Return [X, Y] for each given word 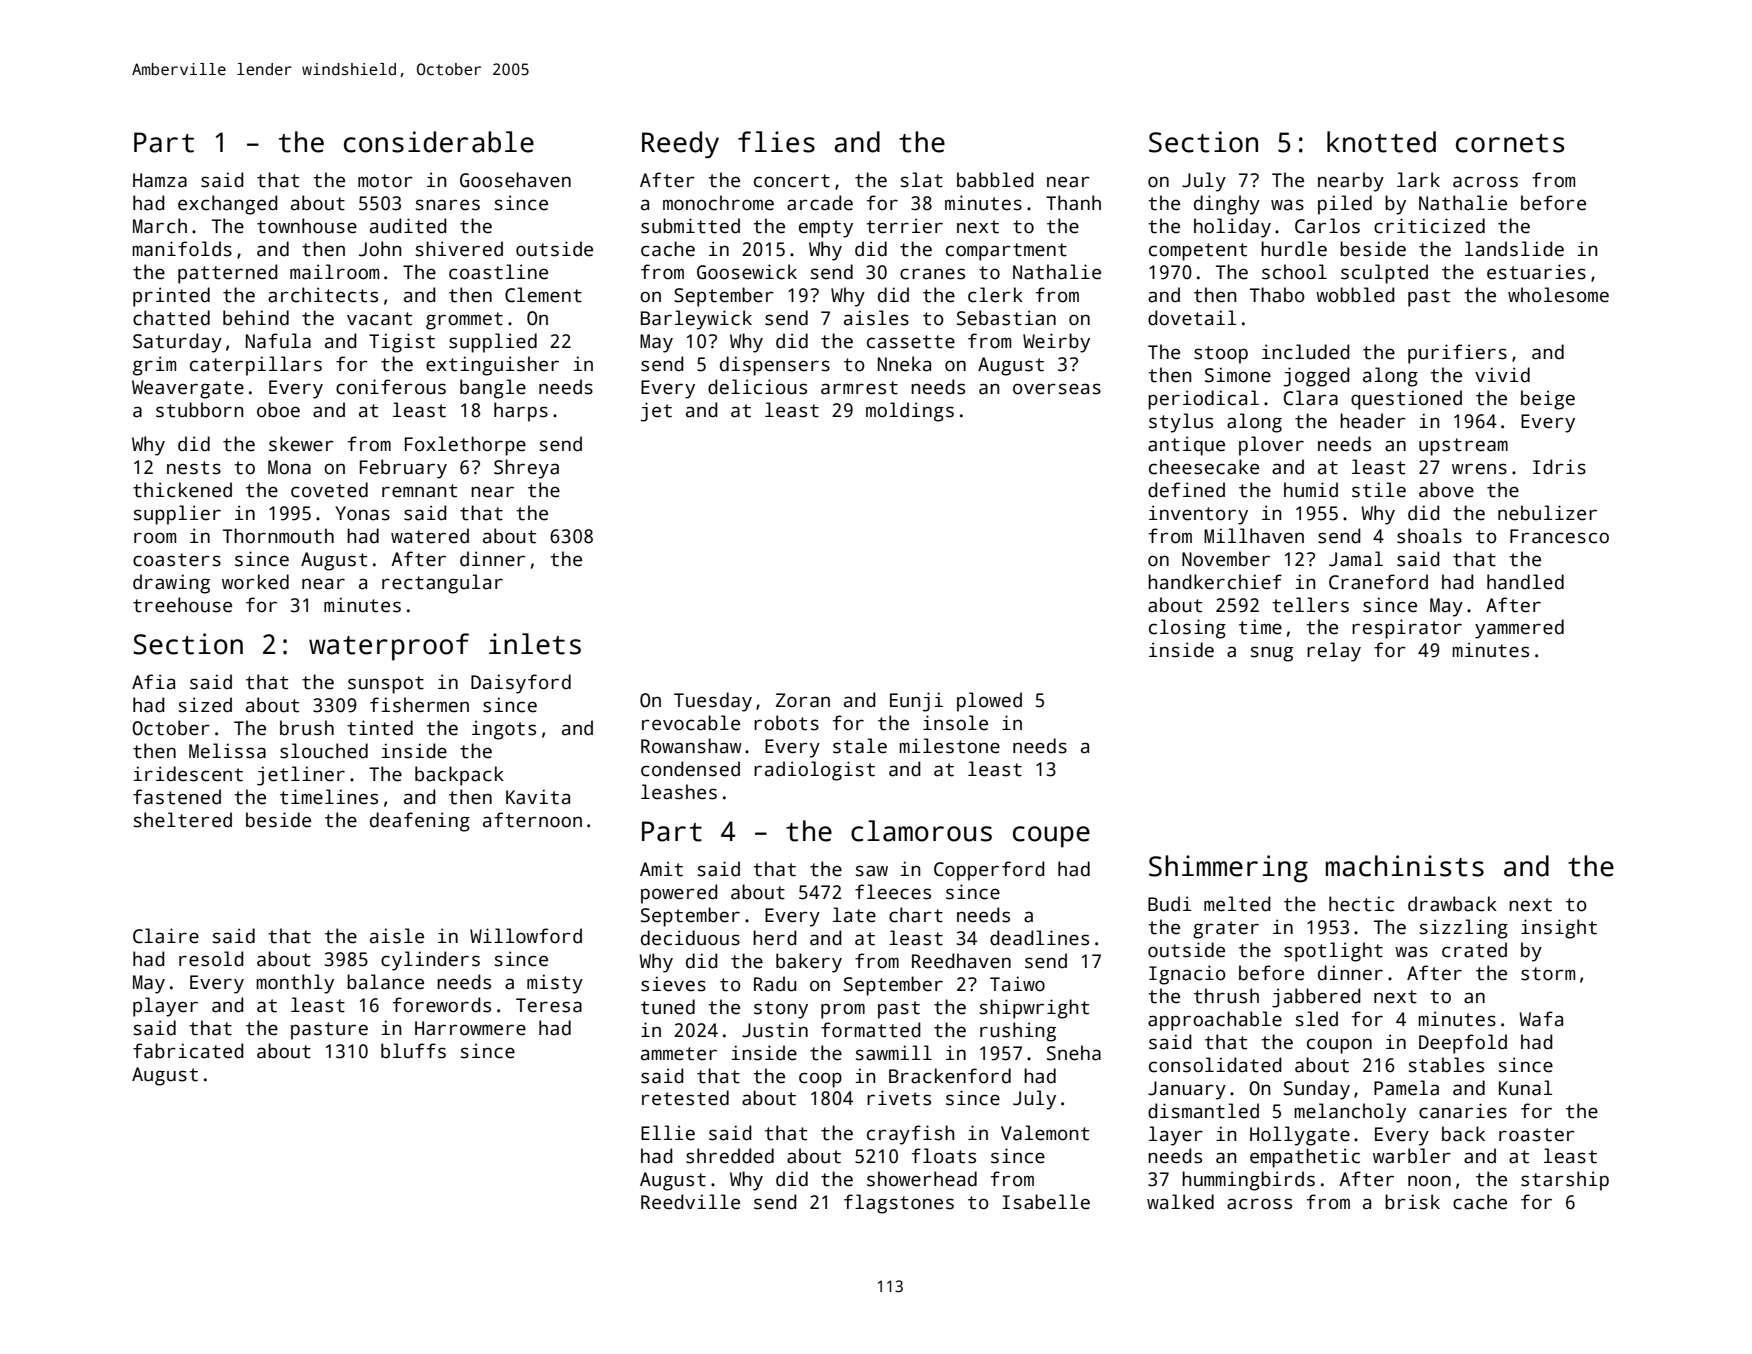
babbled [995, 180]
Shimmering [1228, 869]
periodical [1203, 400]
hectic [1361, 904]
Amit [661, 869]
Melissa [227, 751]
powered [679, 894]
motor [385, 181]
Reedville [690, 1202]
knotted [1381, 142]
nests [194, 468]
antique [1186, 446]
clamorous [921, 831]
